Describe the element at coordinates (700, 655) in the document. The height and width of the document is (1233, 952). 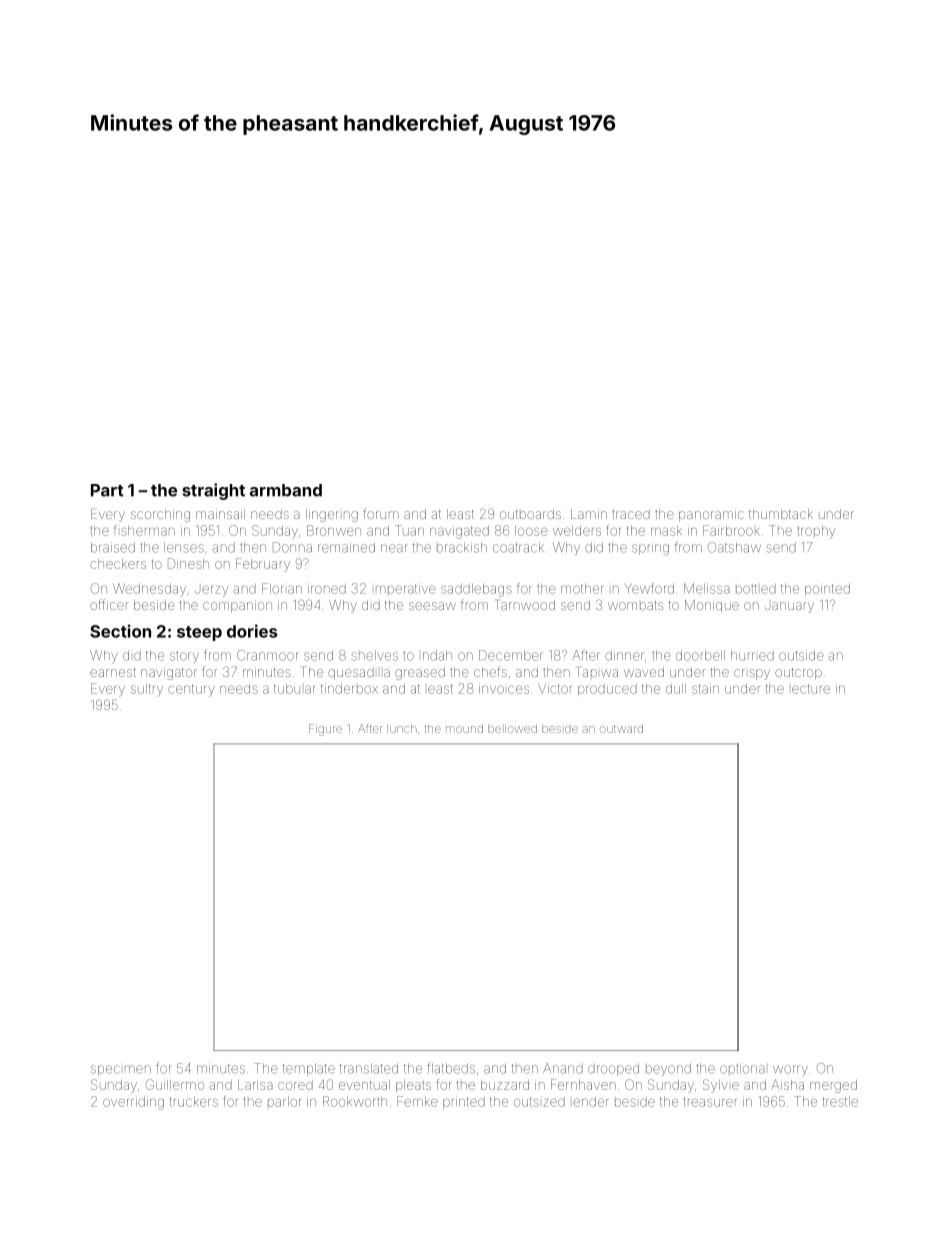
I see `doorbell` at that location.
